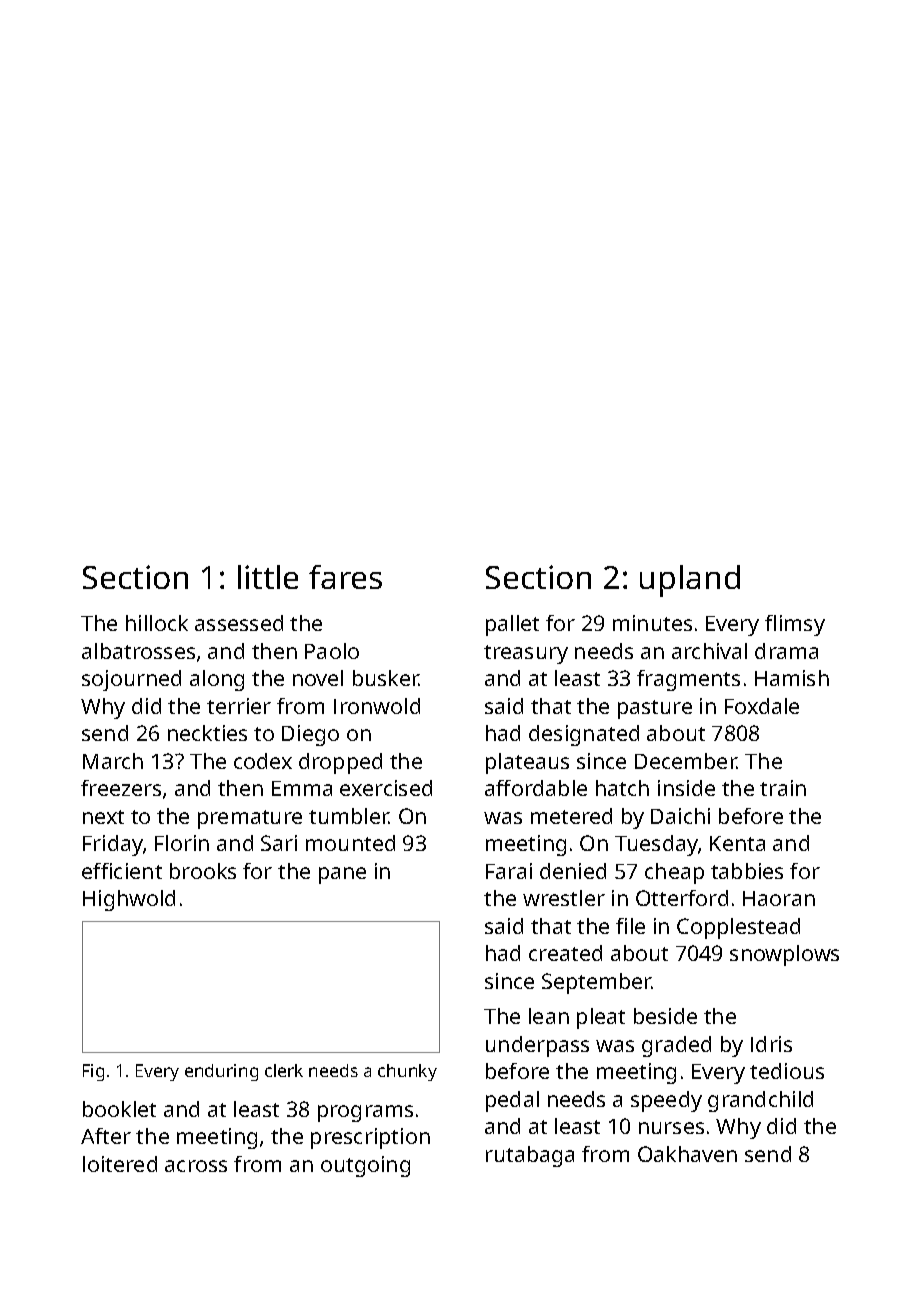  I want to click on Ironwold, so click(377, 706).
